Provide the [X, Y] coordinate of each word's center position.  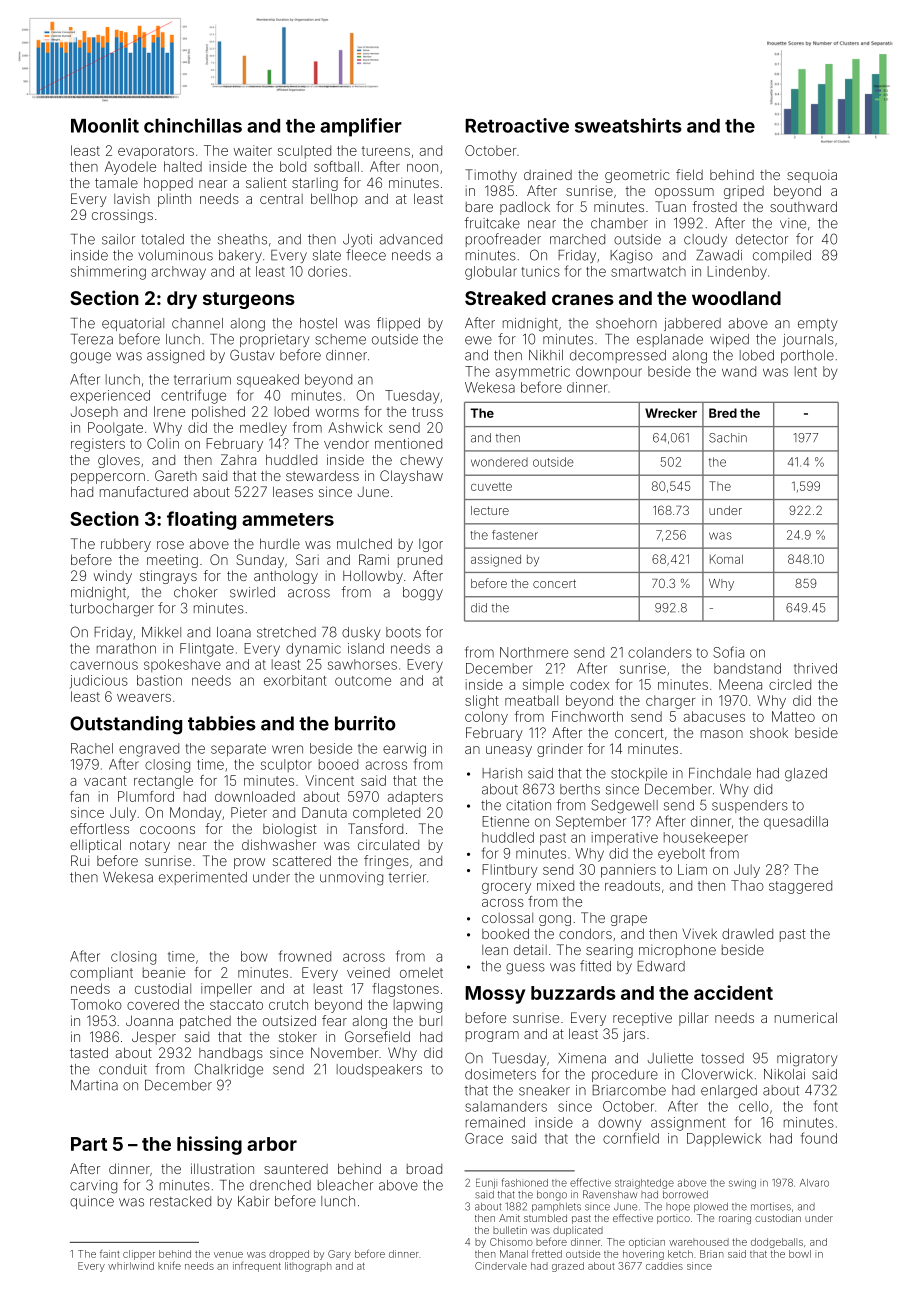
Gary [339, 1255]
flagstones [405, 990]
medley [263, 429]
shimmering [108, 273]
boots [403, 632]
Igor [431, 545]
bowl [800, 1254]
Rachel [92, 748]
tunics [541, 271]
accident [733, 992]
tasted [89, 1052]
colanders [660, 652]
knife [169, 1265]
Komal [726, 559]
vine [793, 223]
